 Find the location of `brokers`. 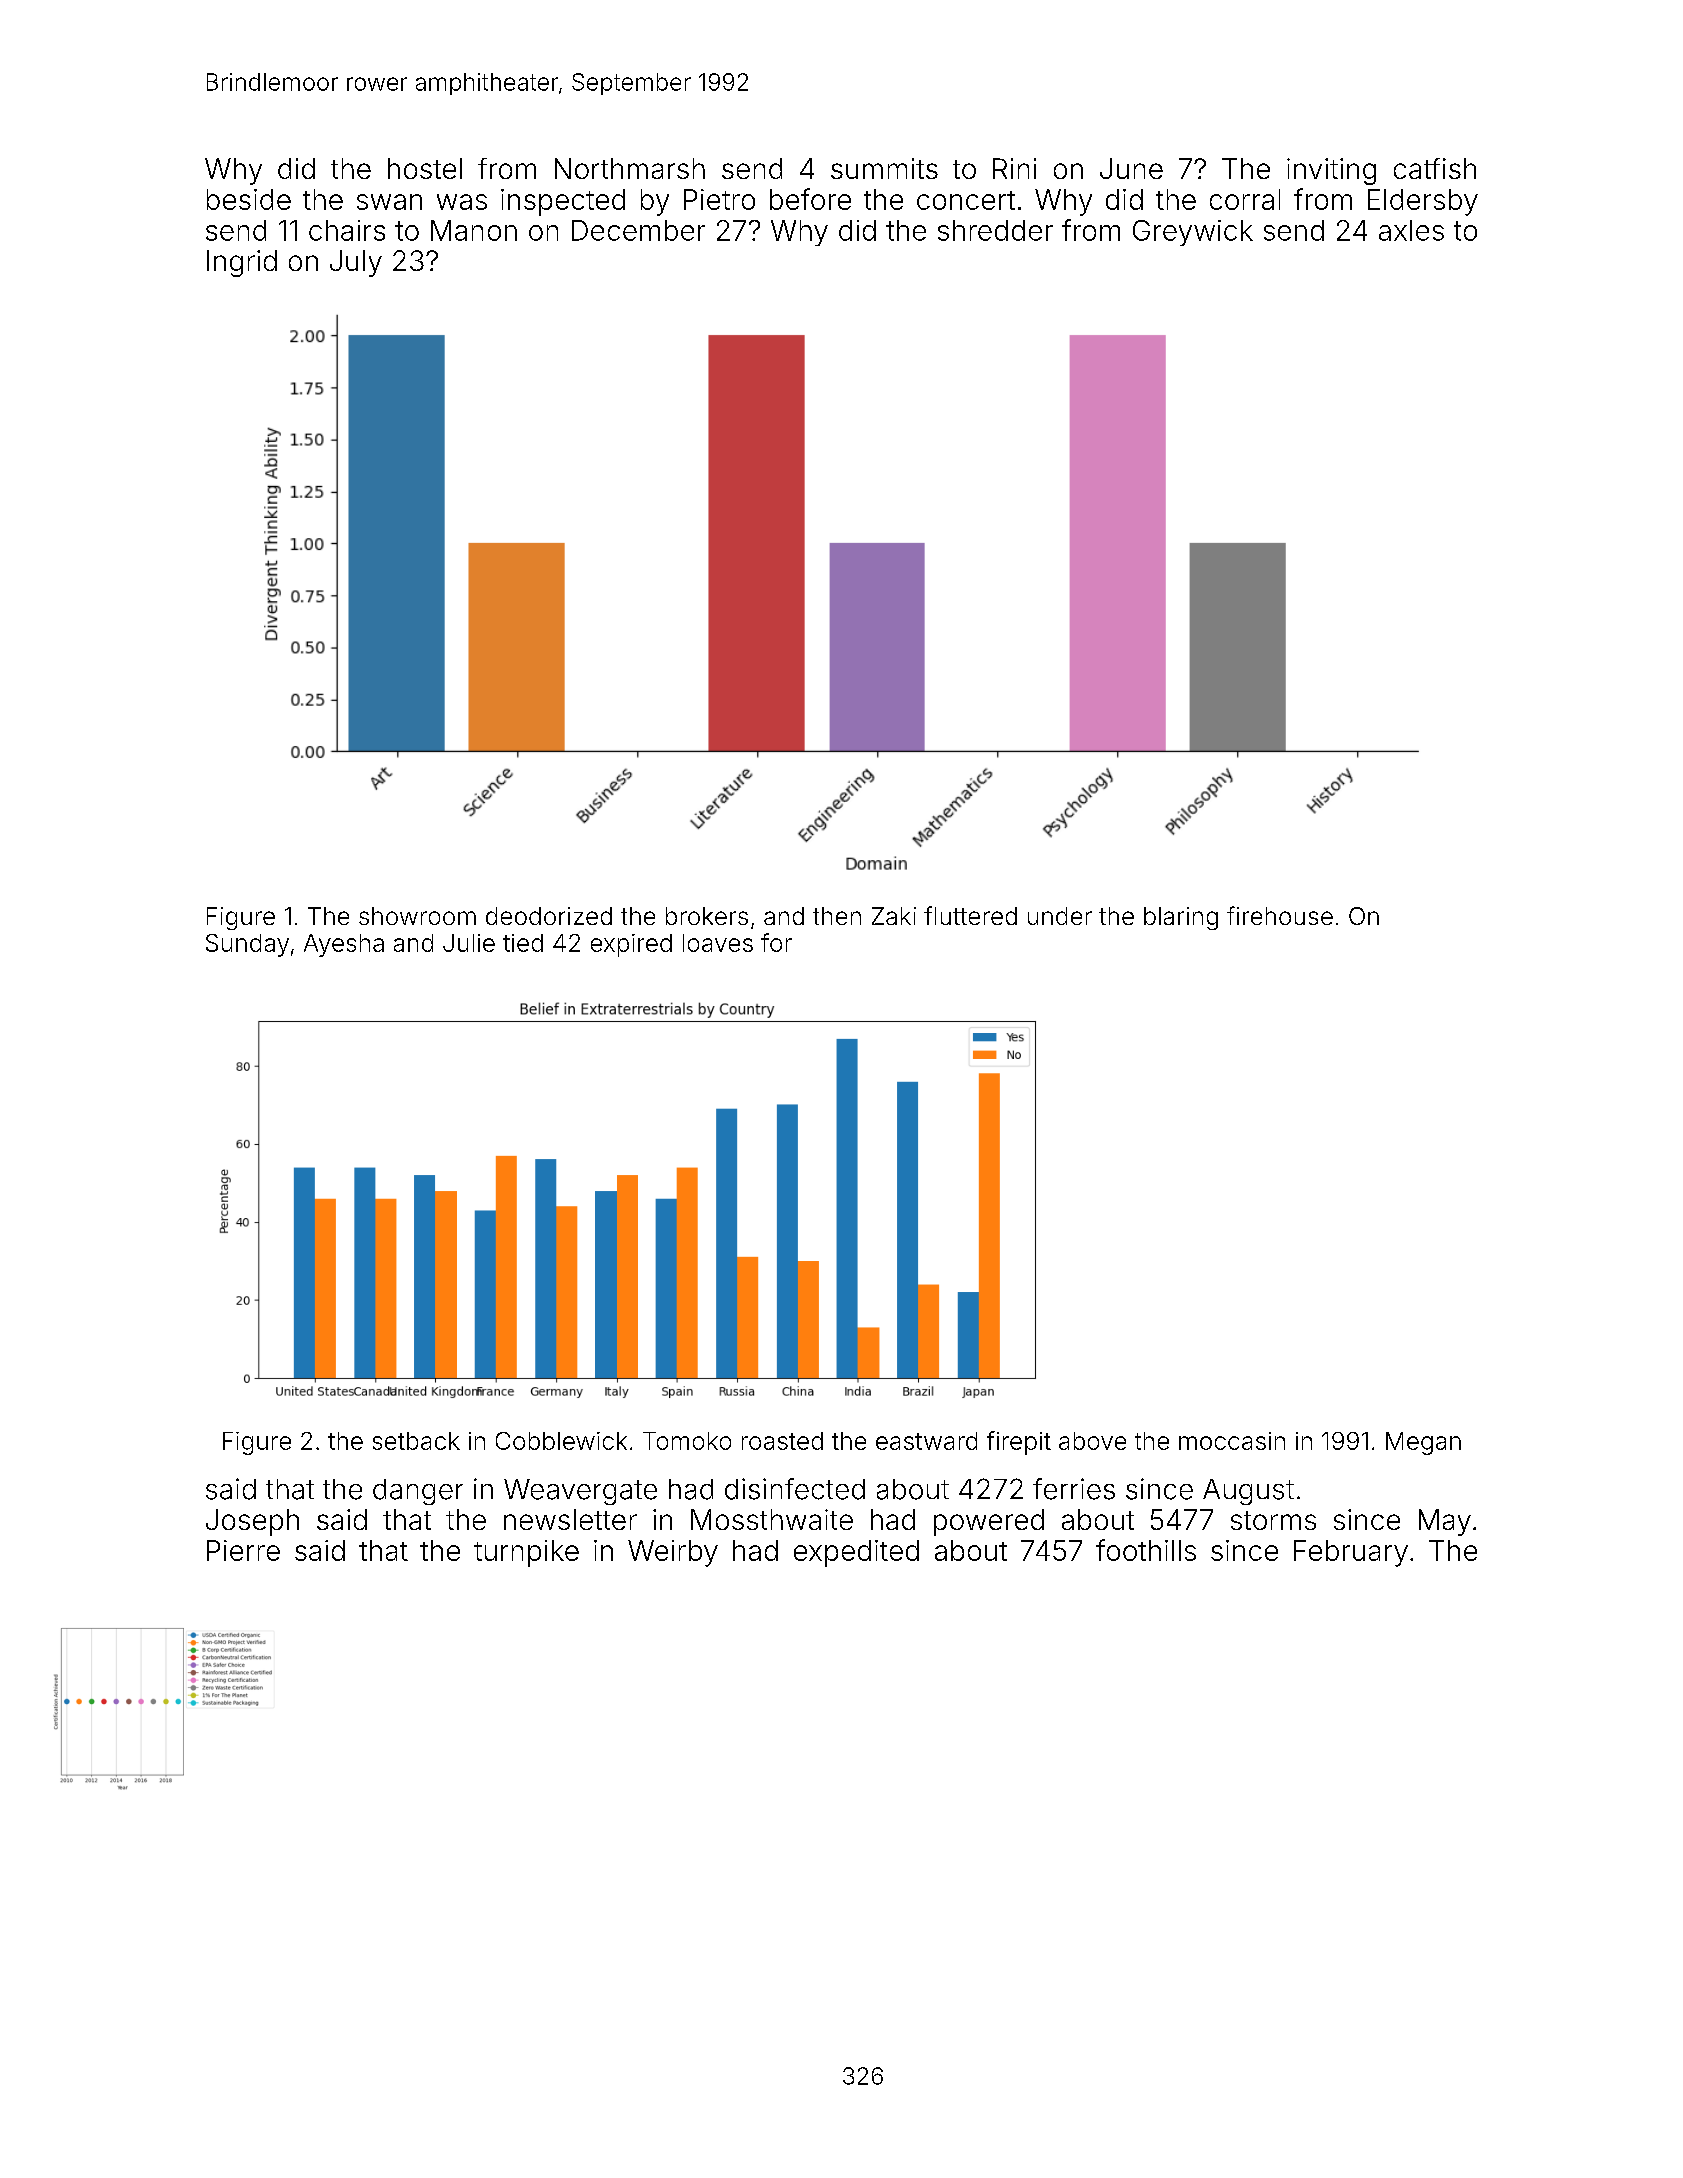

brokers is located at coordinates (707, 916).
